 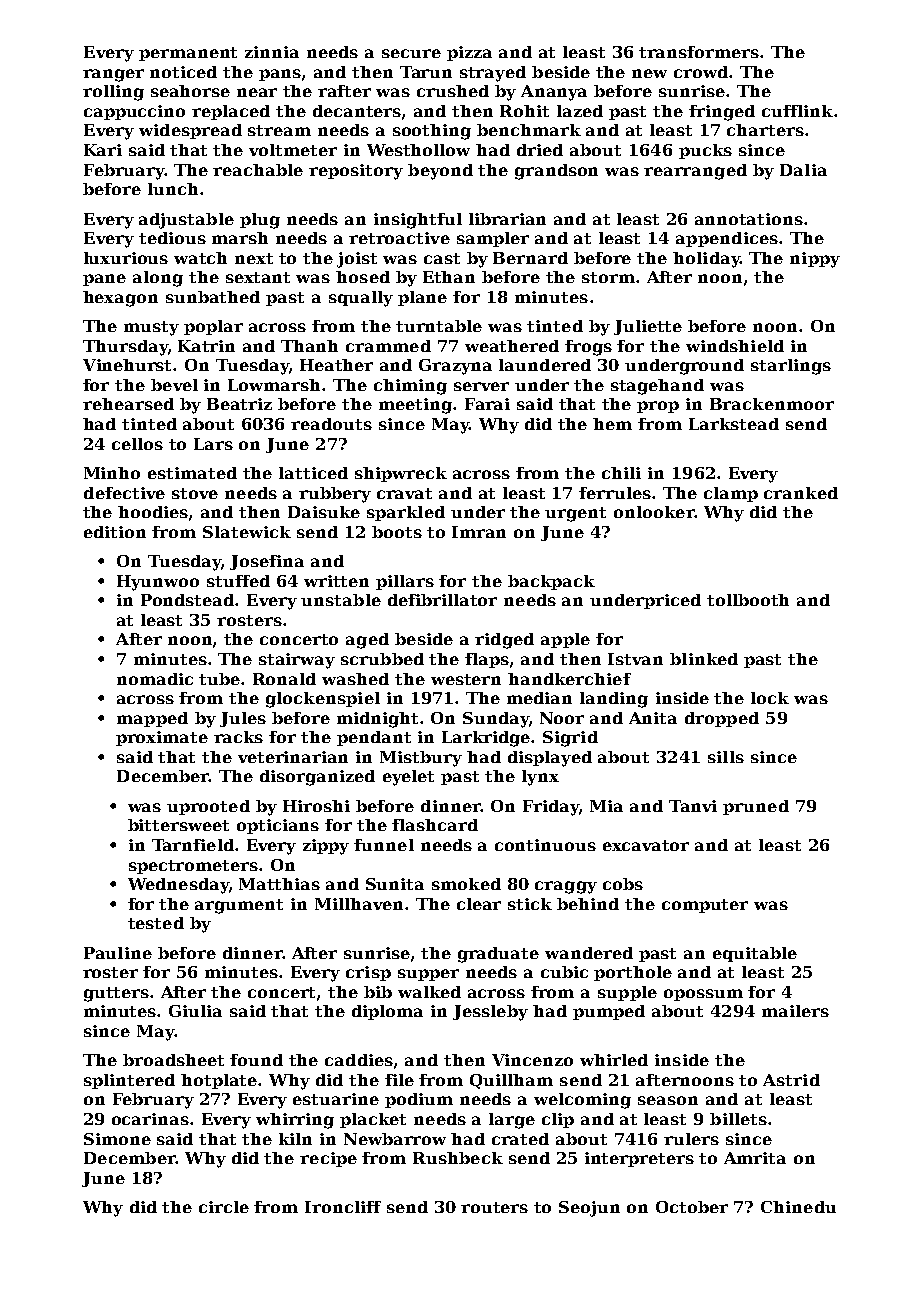 What do you see at coordinates (117, 1139) in the page?
I see `Simone` at bounding box center [117, 1139].
